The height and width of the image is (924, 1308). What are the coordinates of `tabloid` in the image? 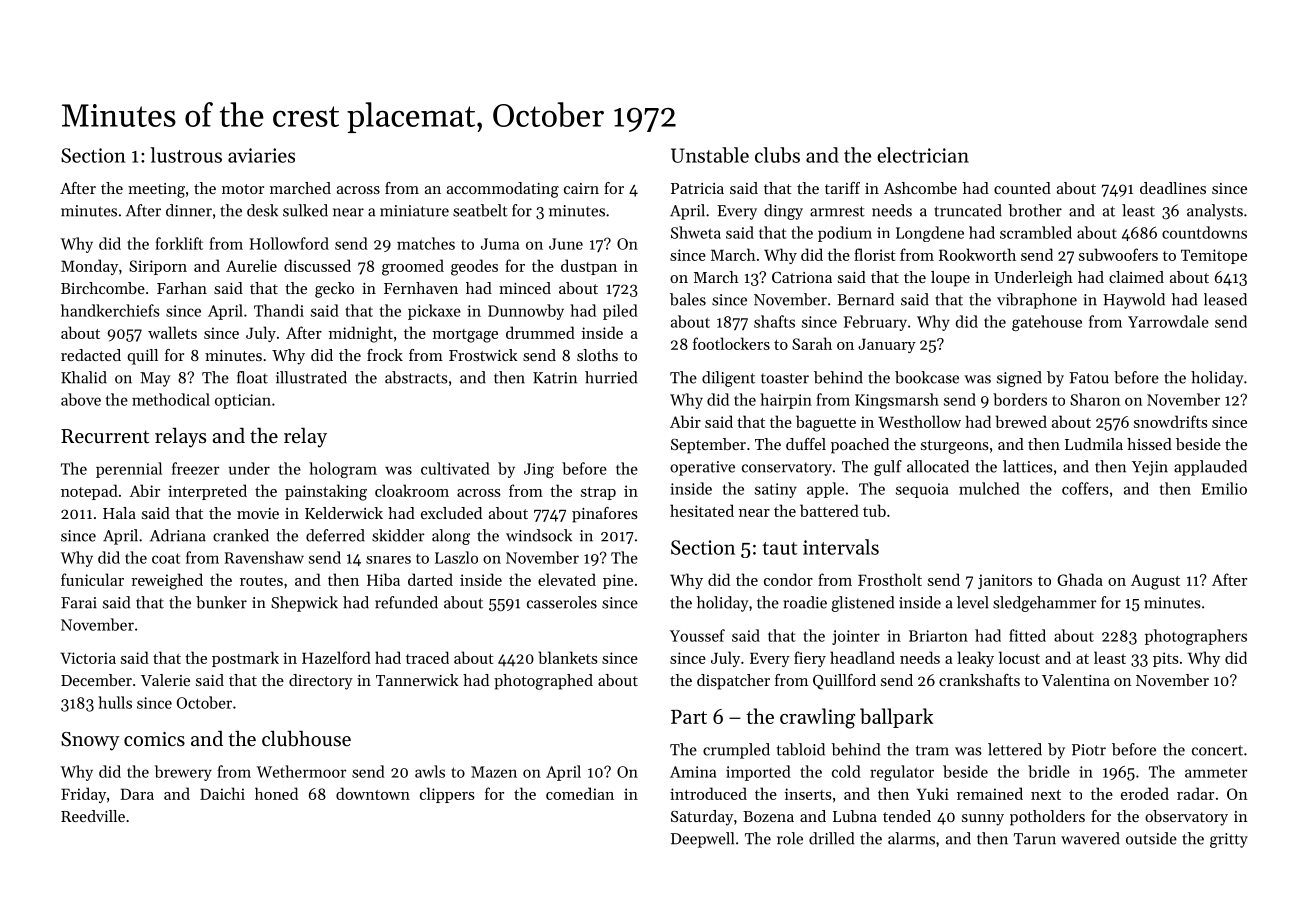 It's located at (801, 749).
